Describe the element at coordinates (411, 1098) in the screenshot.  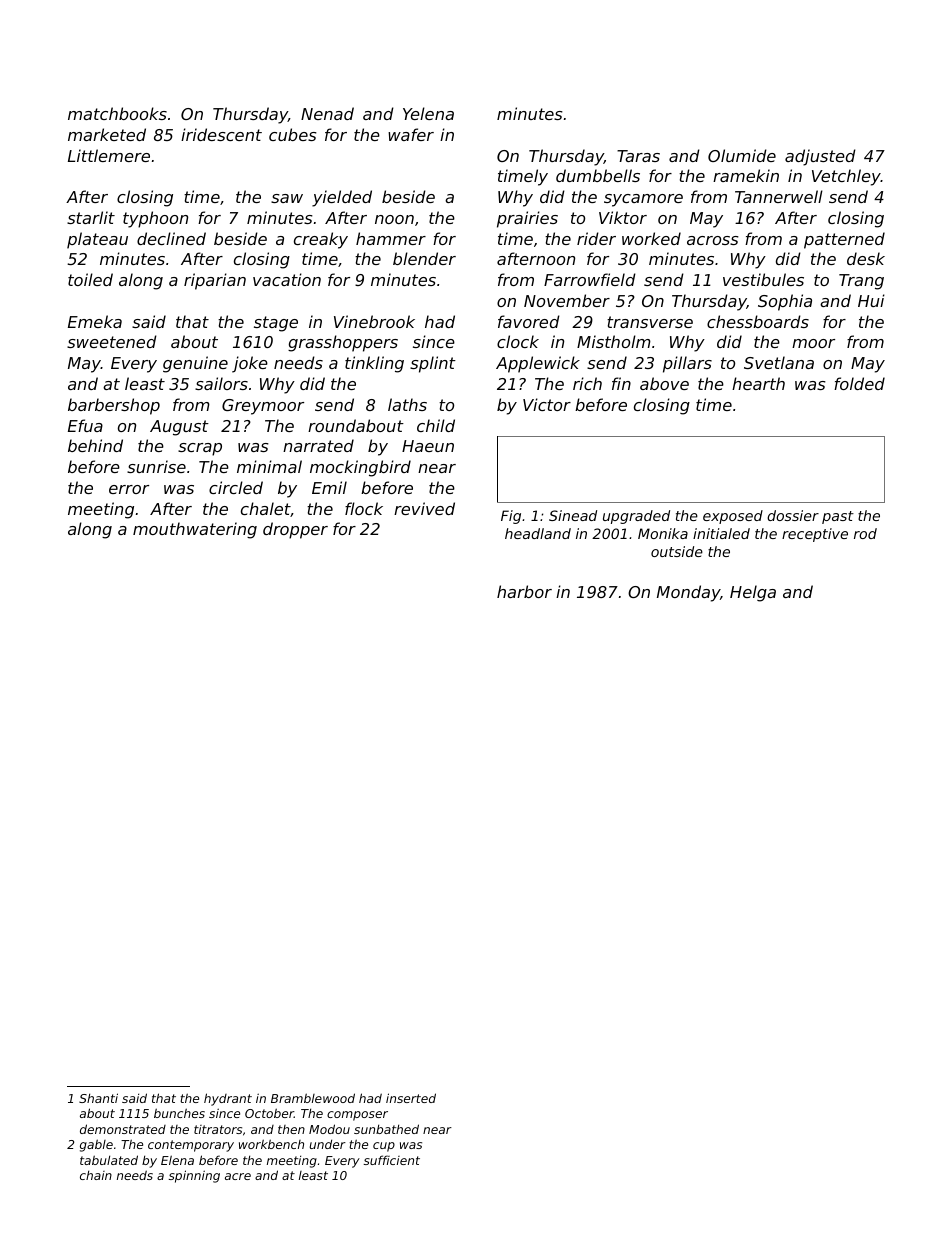
I see `inserted` at that location.
